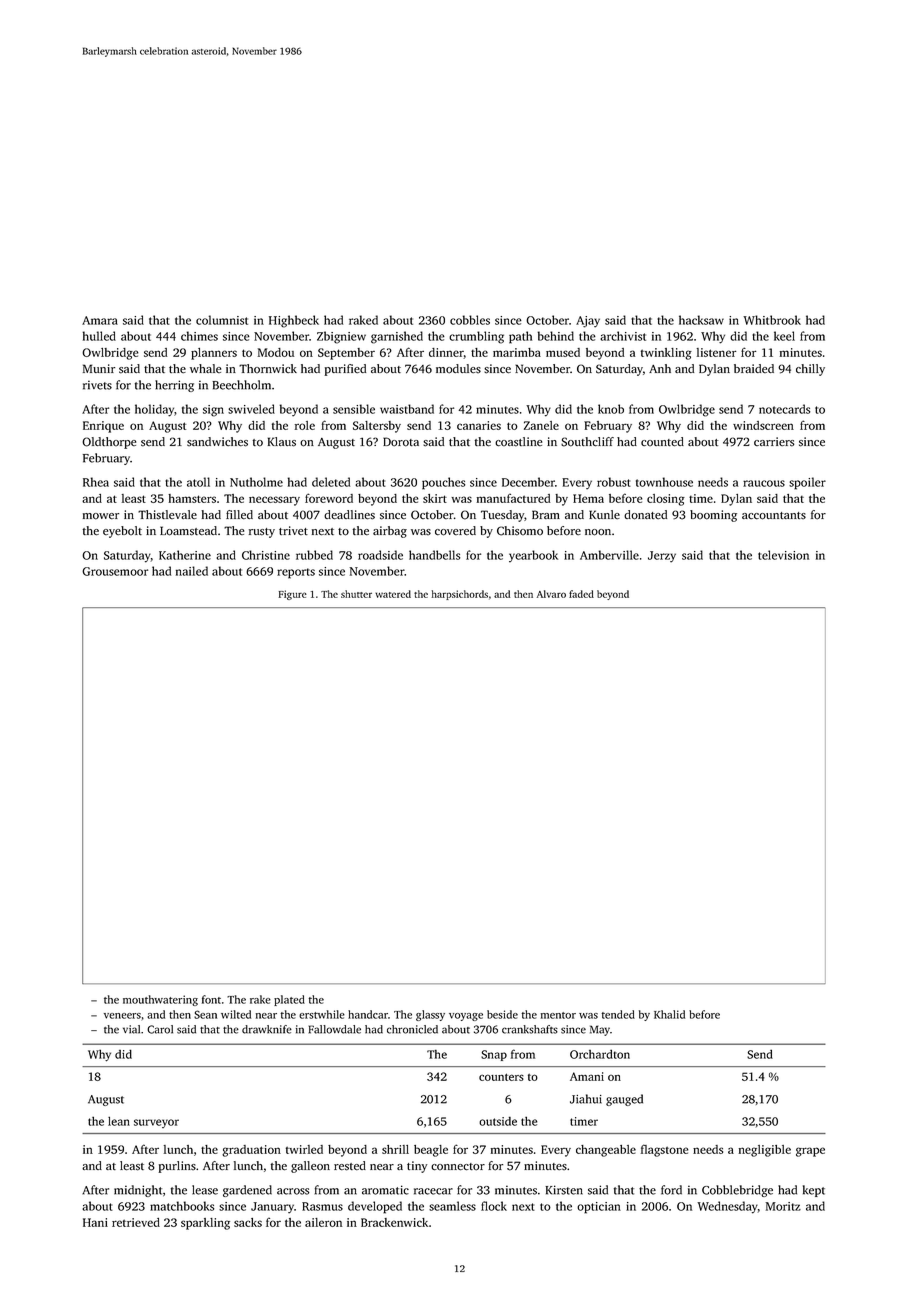 The height and width of the screenshot is (1316, 908). I want to click on faded, so click(581, 594).
